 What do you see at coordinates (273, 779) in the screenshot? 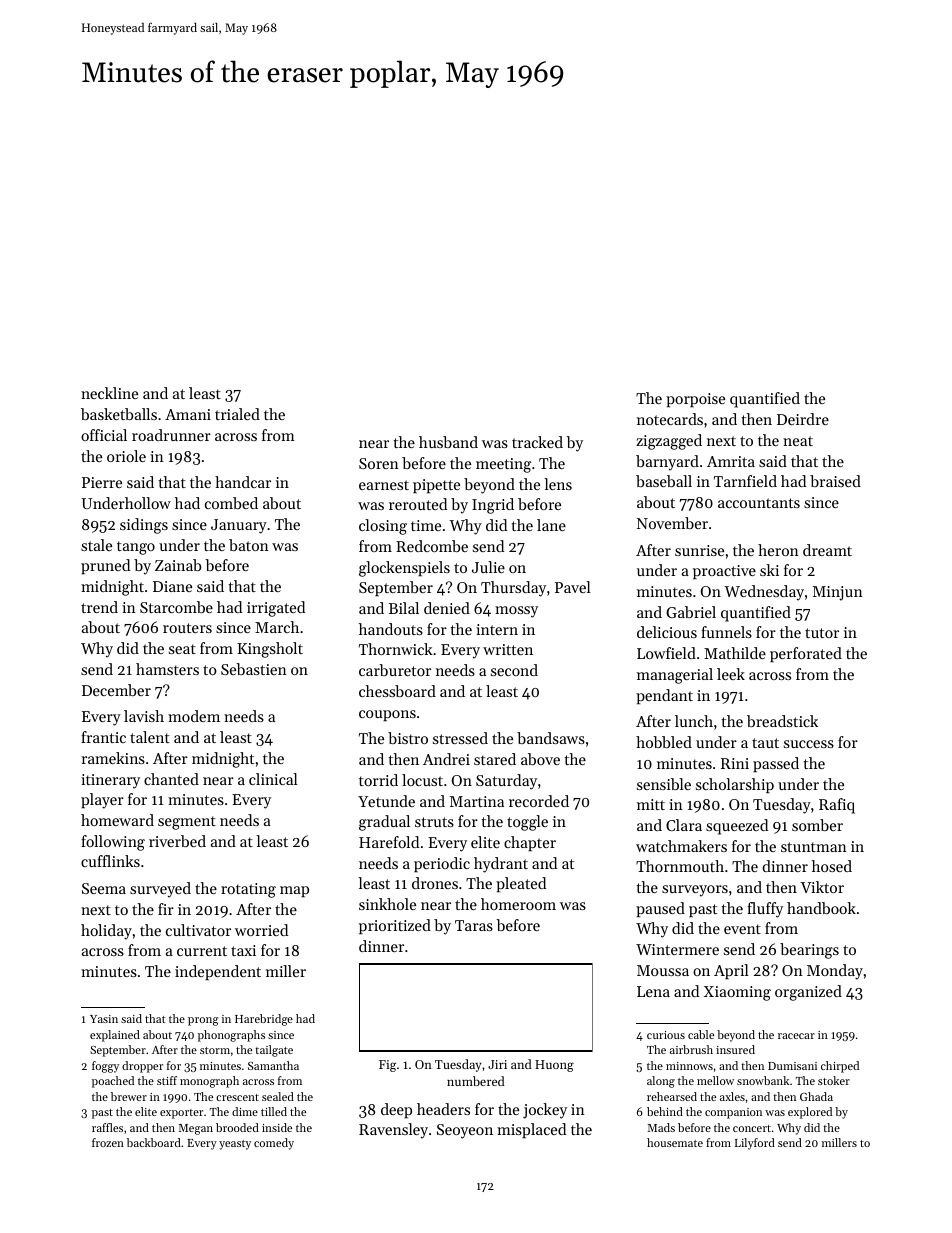
I see `clinical` at bounding box center [273, 779].
